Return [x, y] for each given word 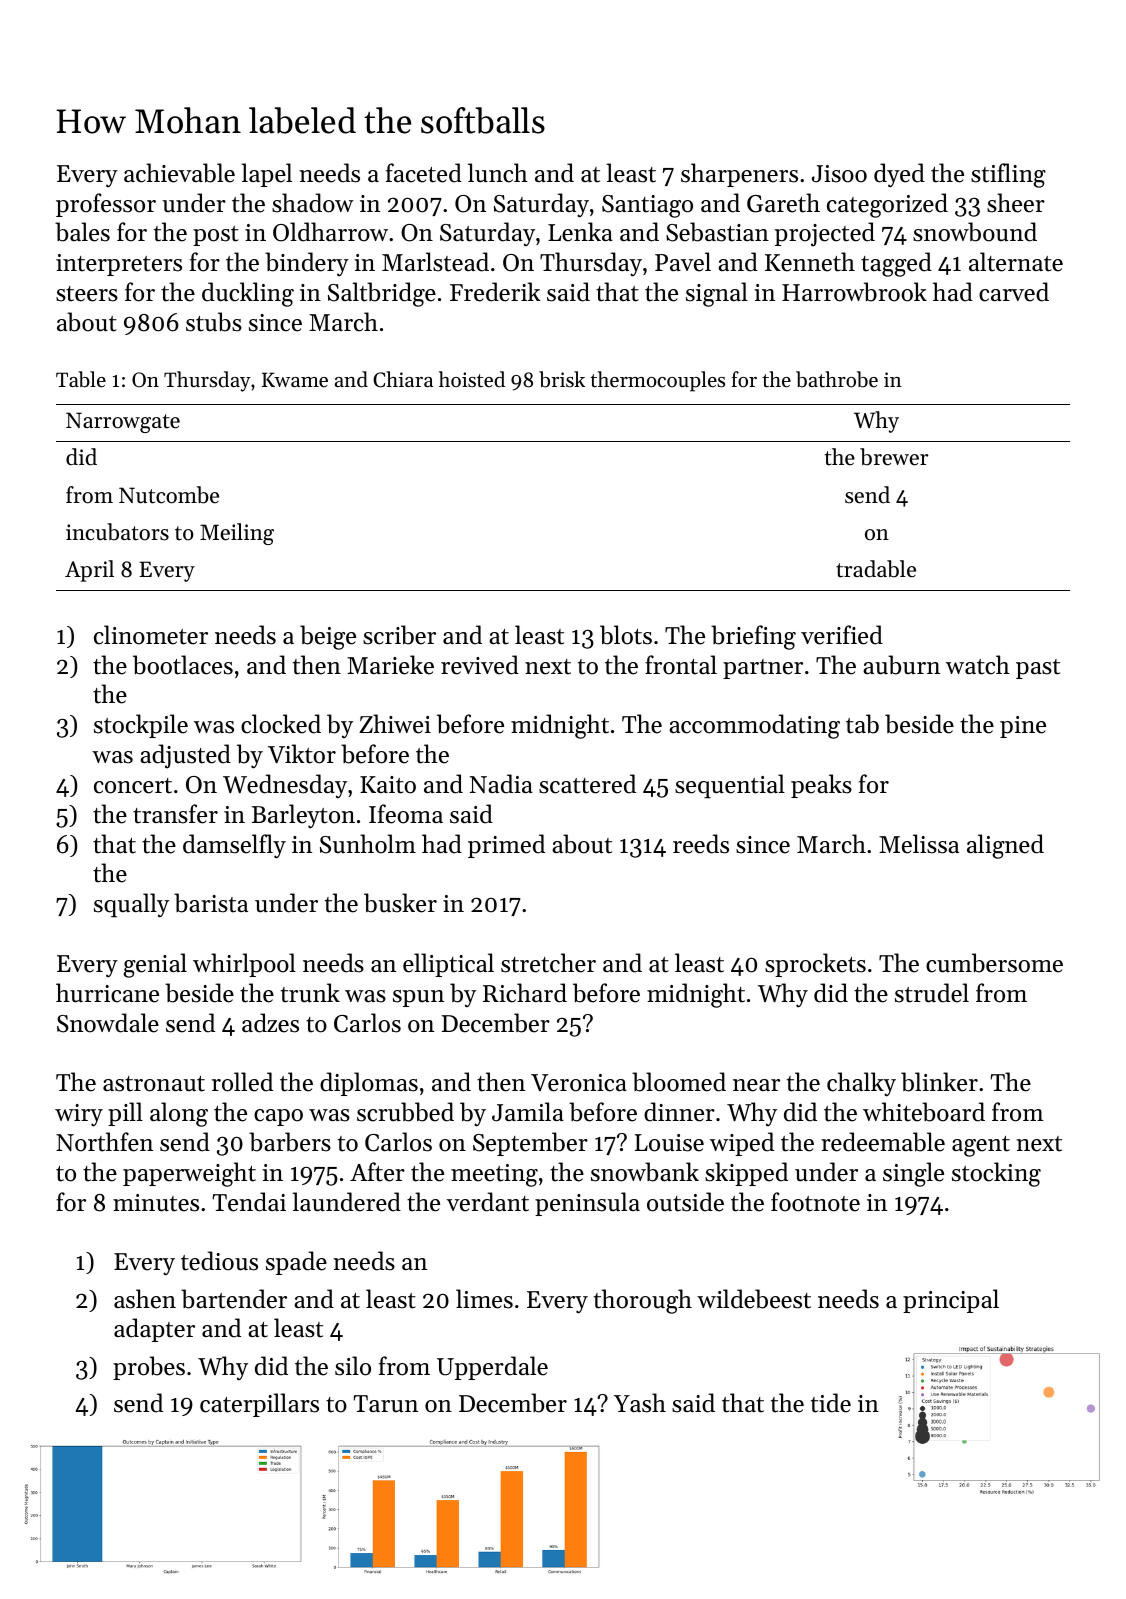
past [1038, 669]
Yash [640, 1403]
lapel [266, 175]
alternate [1016, 262]
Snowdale [108, 1023]
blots [626, 635]
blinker [939, 1082]
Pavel [683, 262]
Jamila [528, 1112]
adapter [154, 1330]
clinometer [151, 635]
